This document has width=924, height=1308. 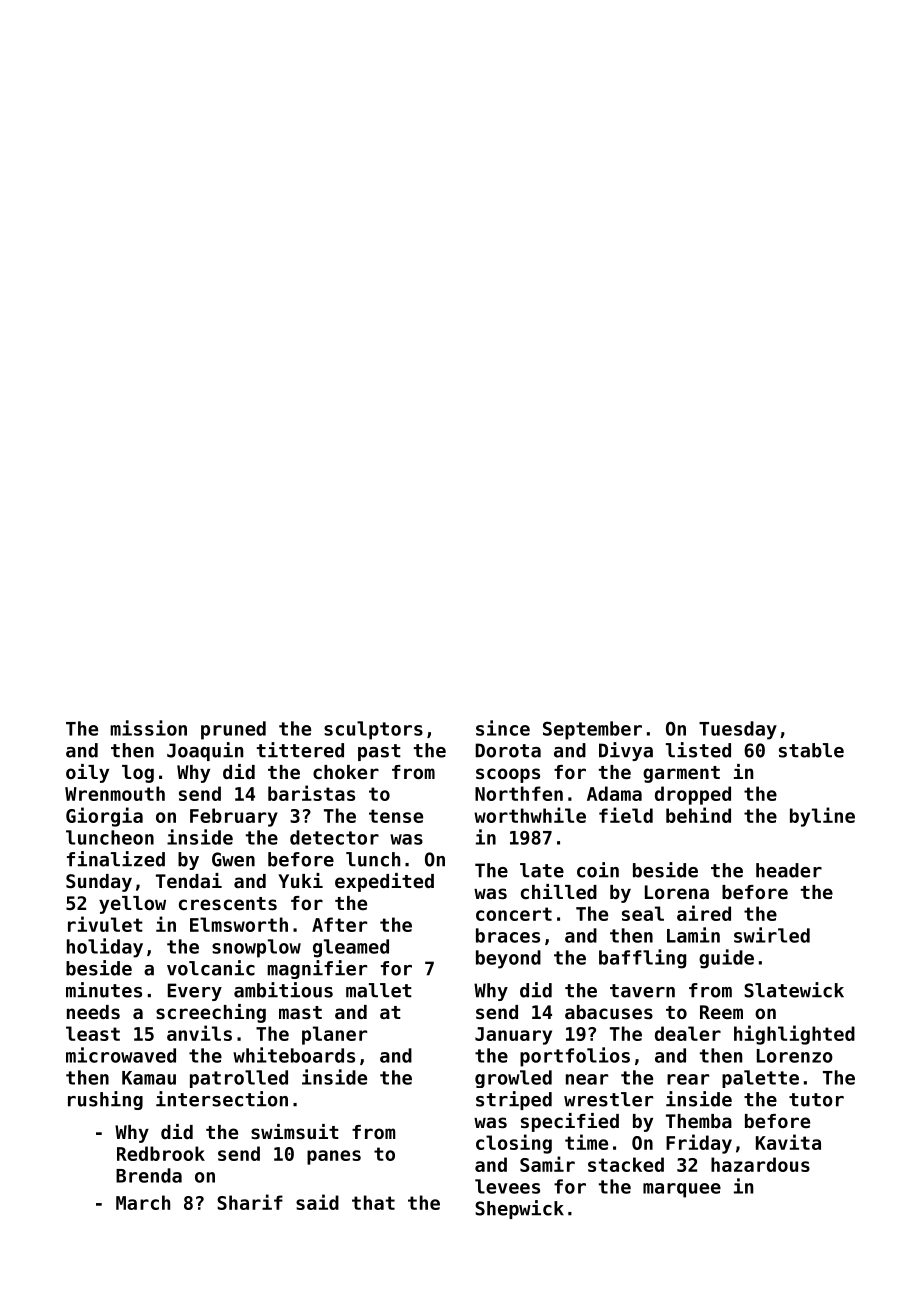 I want to click on Shepwick, so click(x=519, y=1209).
